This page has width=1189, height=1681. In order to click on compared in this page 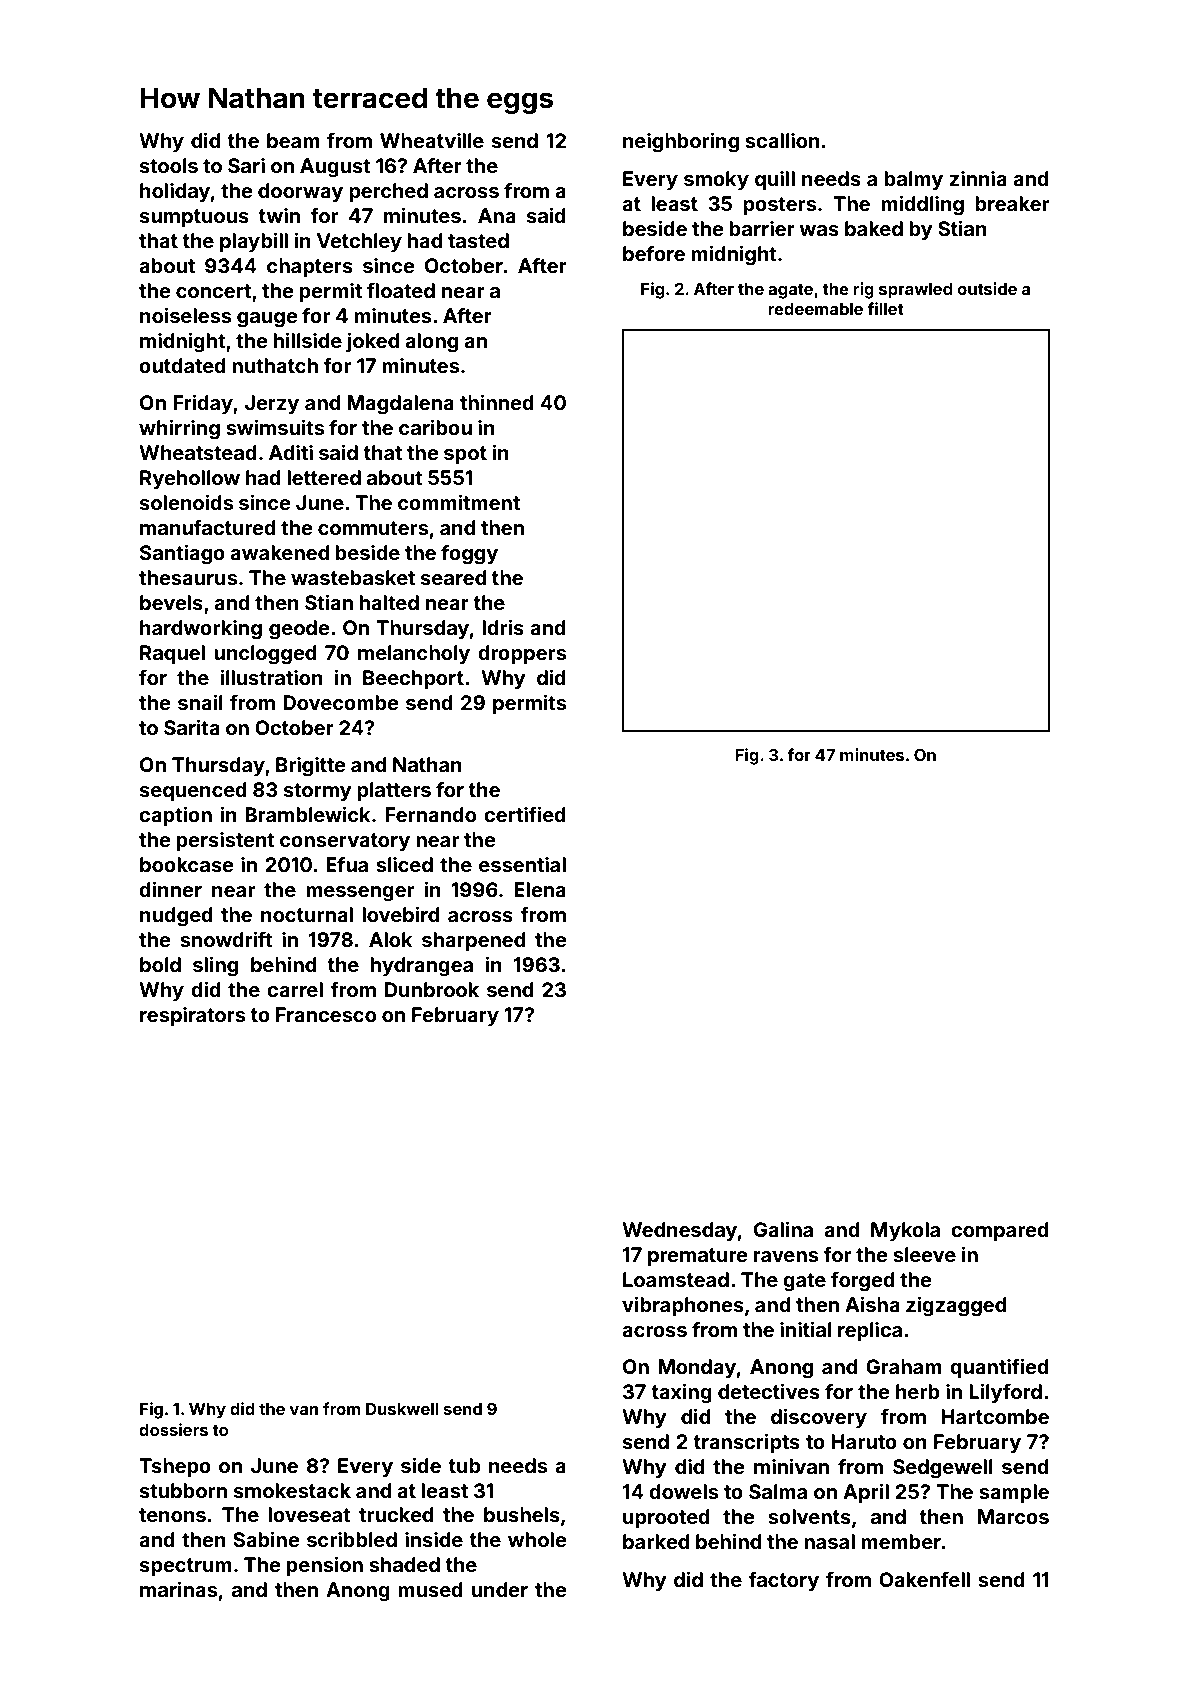, I will do `click(1000, 1231)`.
